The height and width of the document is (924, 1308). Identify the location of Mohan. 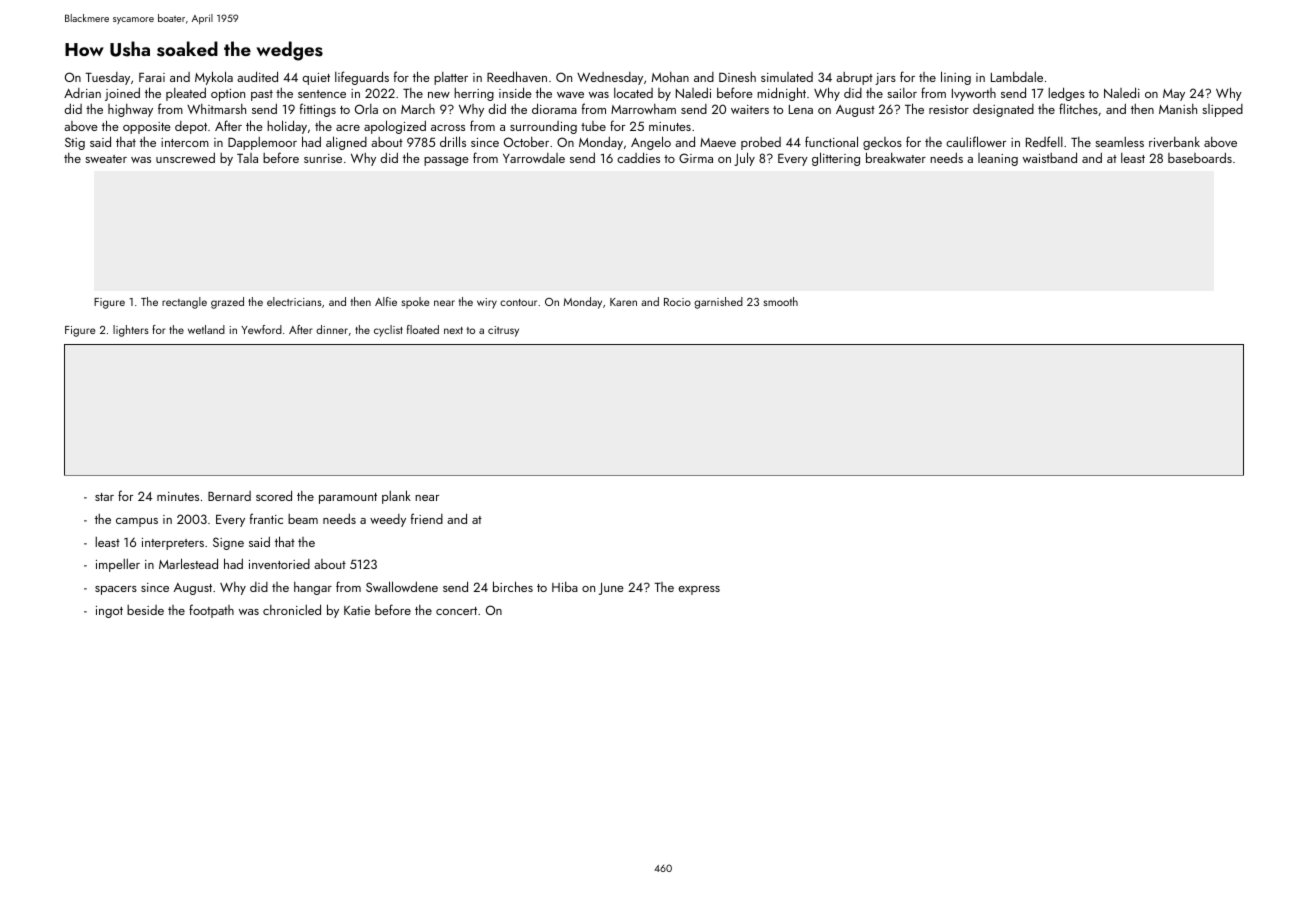
(670, 77).
